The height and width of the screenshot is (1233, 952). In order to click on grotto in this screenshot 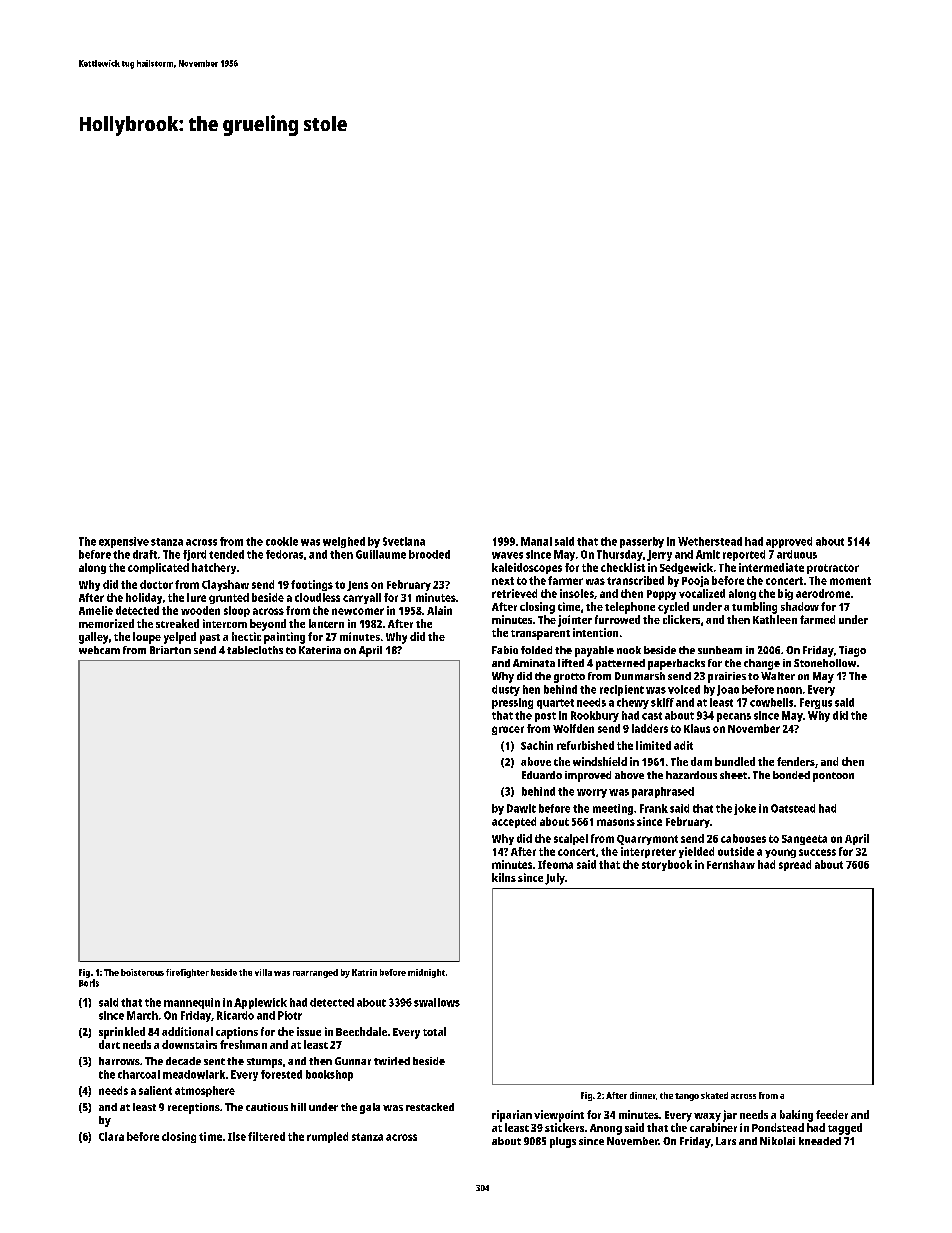, I will do `click(569, 678)`.
